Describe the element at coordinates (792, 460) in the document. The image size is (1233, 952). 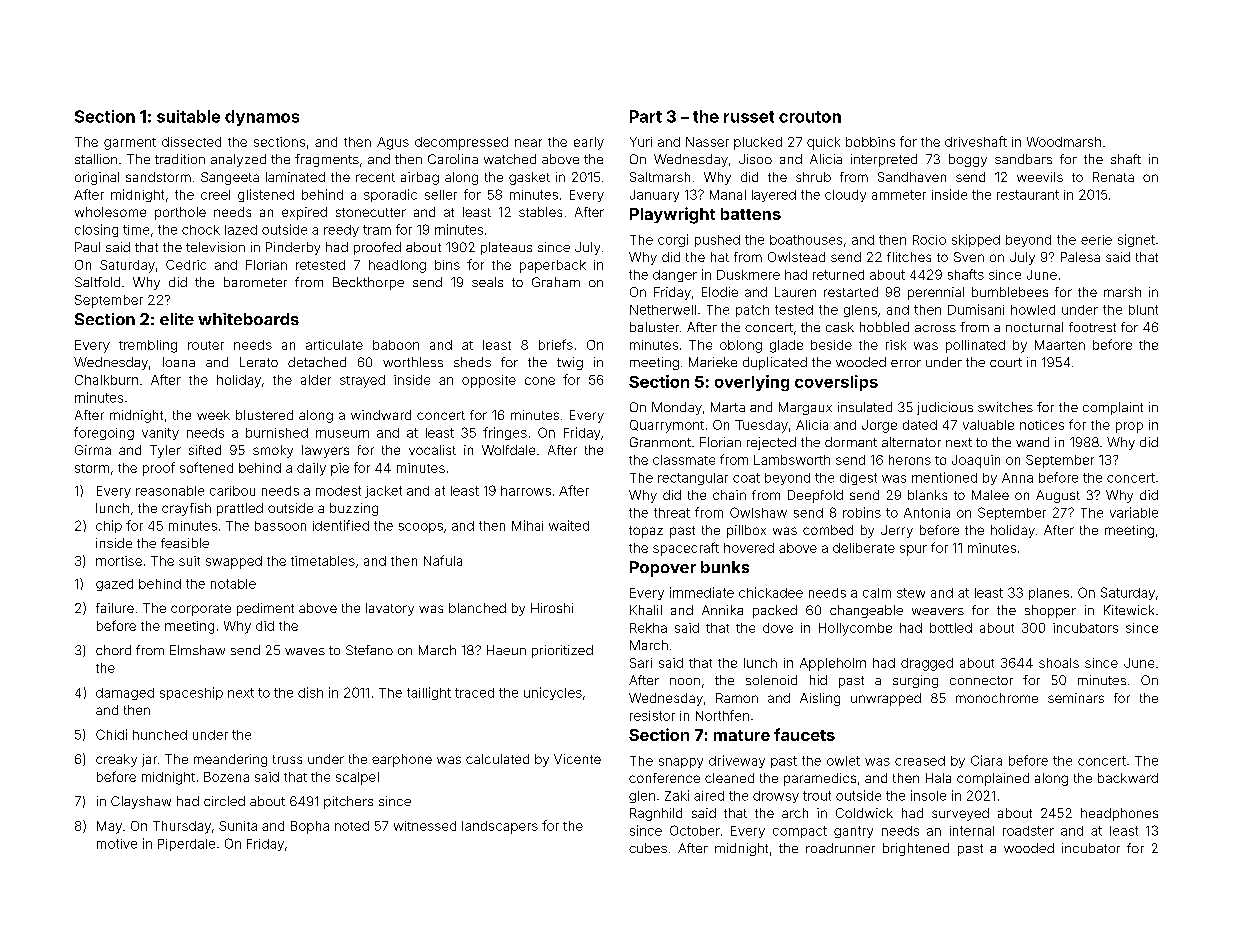
I see `Lambsworth` at that location.
